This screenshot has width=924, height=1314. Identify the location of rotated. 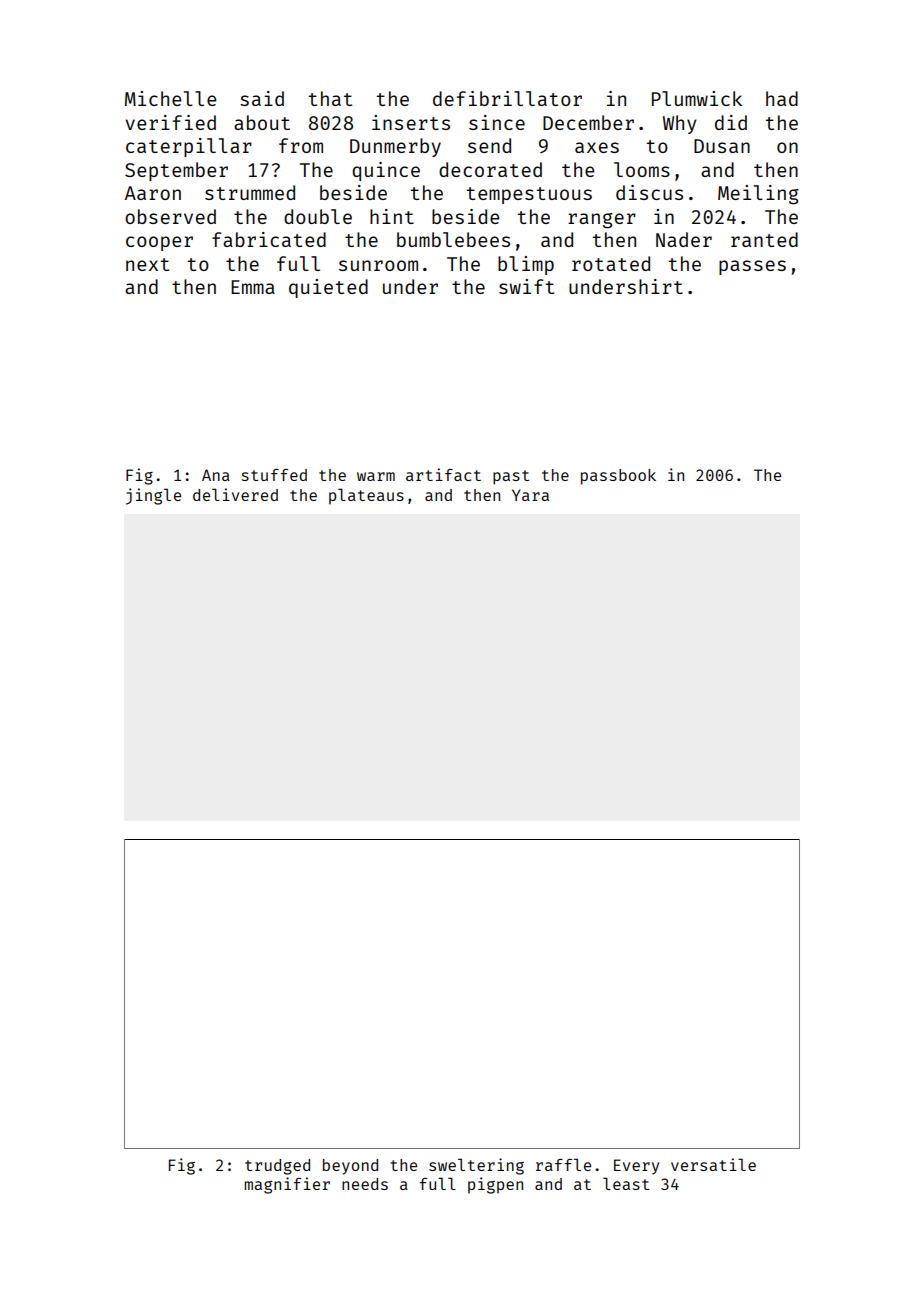
(611, 263).
